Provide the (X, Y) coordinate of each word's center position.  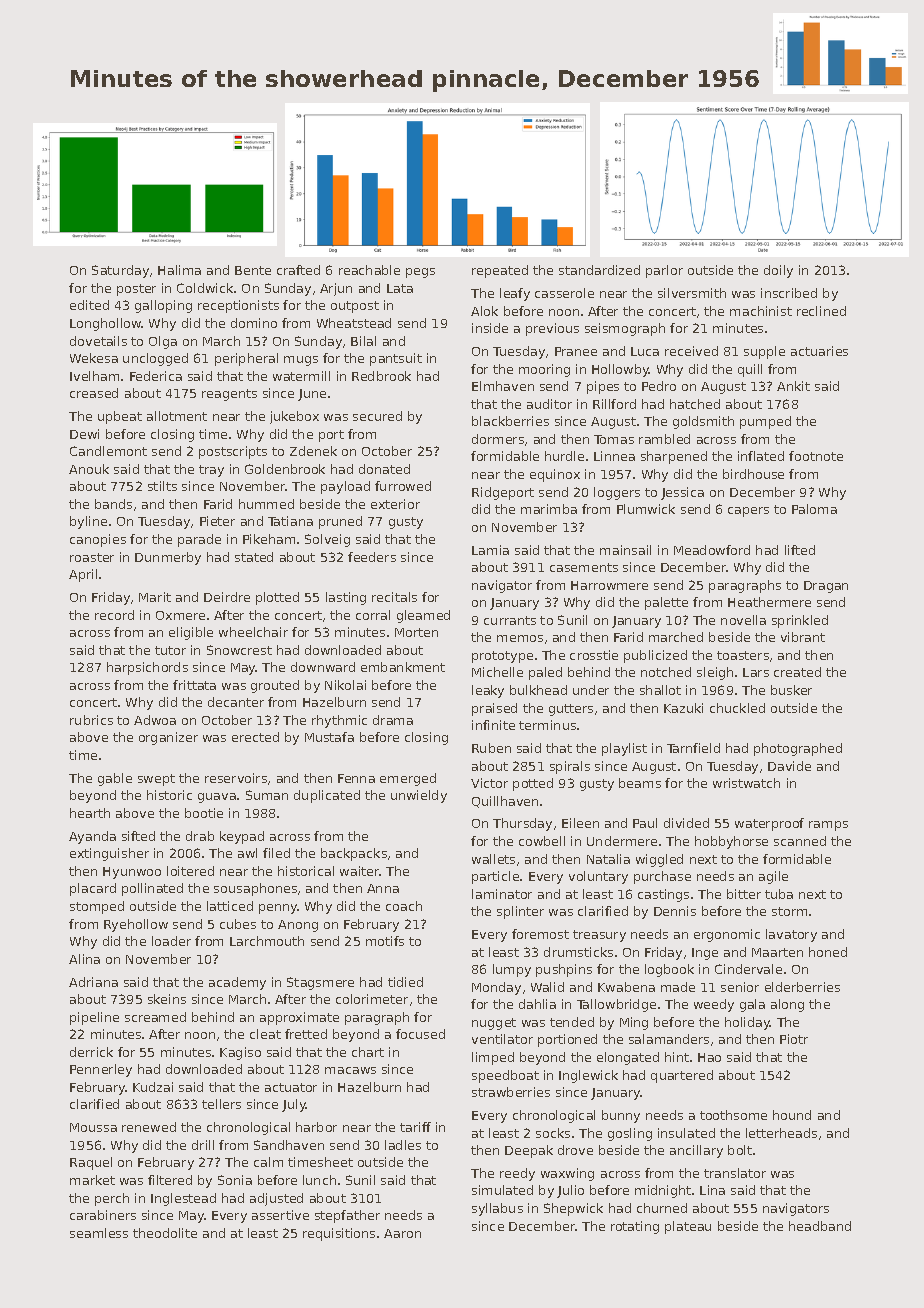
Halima (179, 270)
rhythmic (339, 721)
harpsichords (147, 668)
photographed (798, 749)
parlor (664, 271)
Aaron (402, 1233)
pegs (420, 273)
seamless (99, 1233)
